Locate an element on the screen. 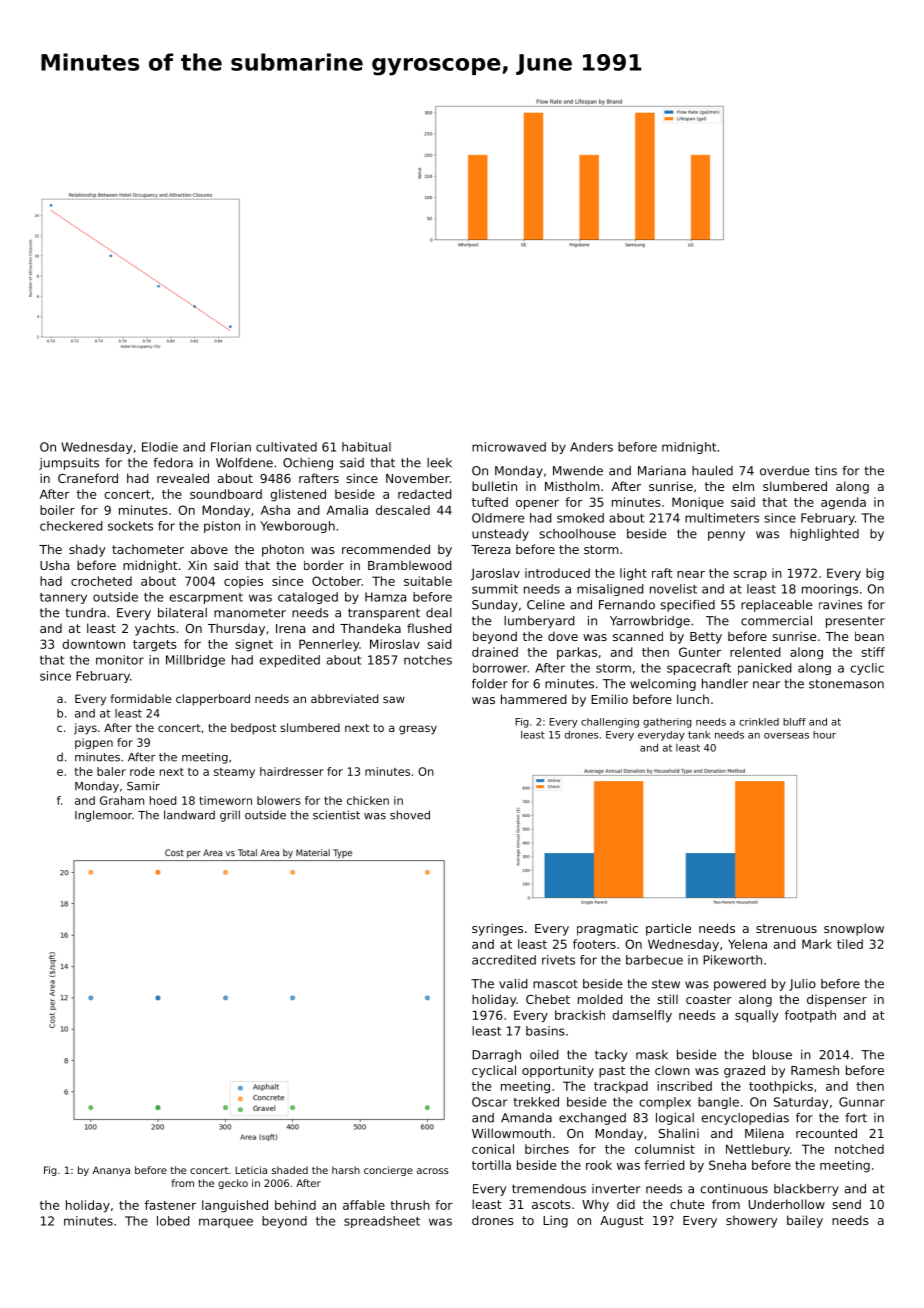 The width and height of the screenshot is (924, 1308). Elodie is located at coordinates (160, 447).
